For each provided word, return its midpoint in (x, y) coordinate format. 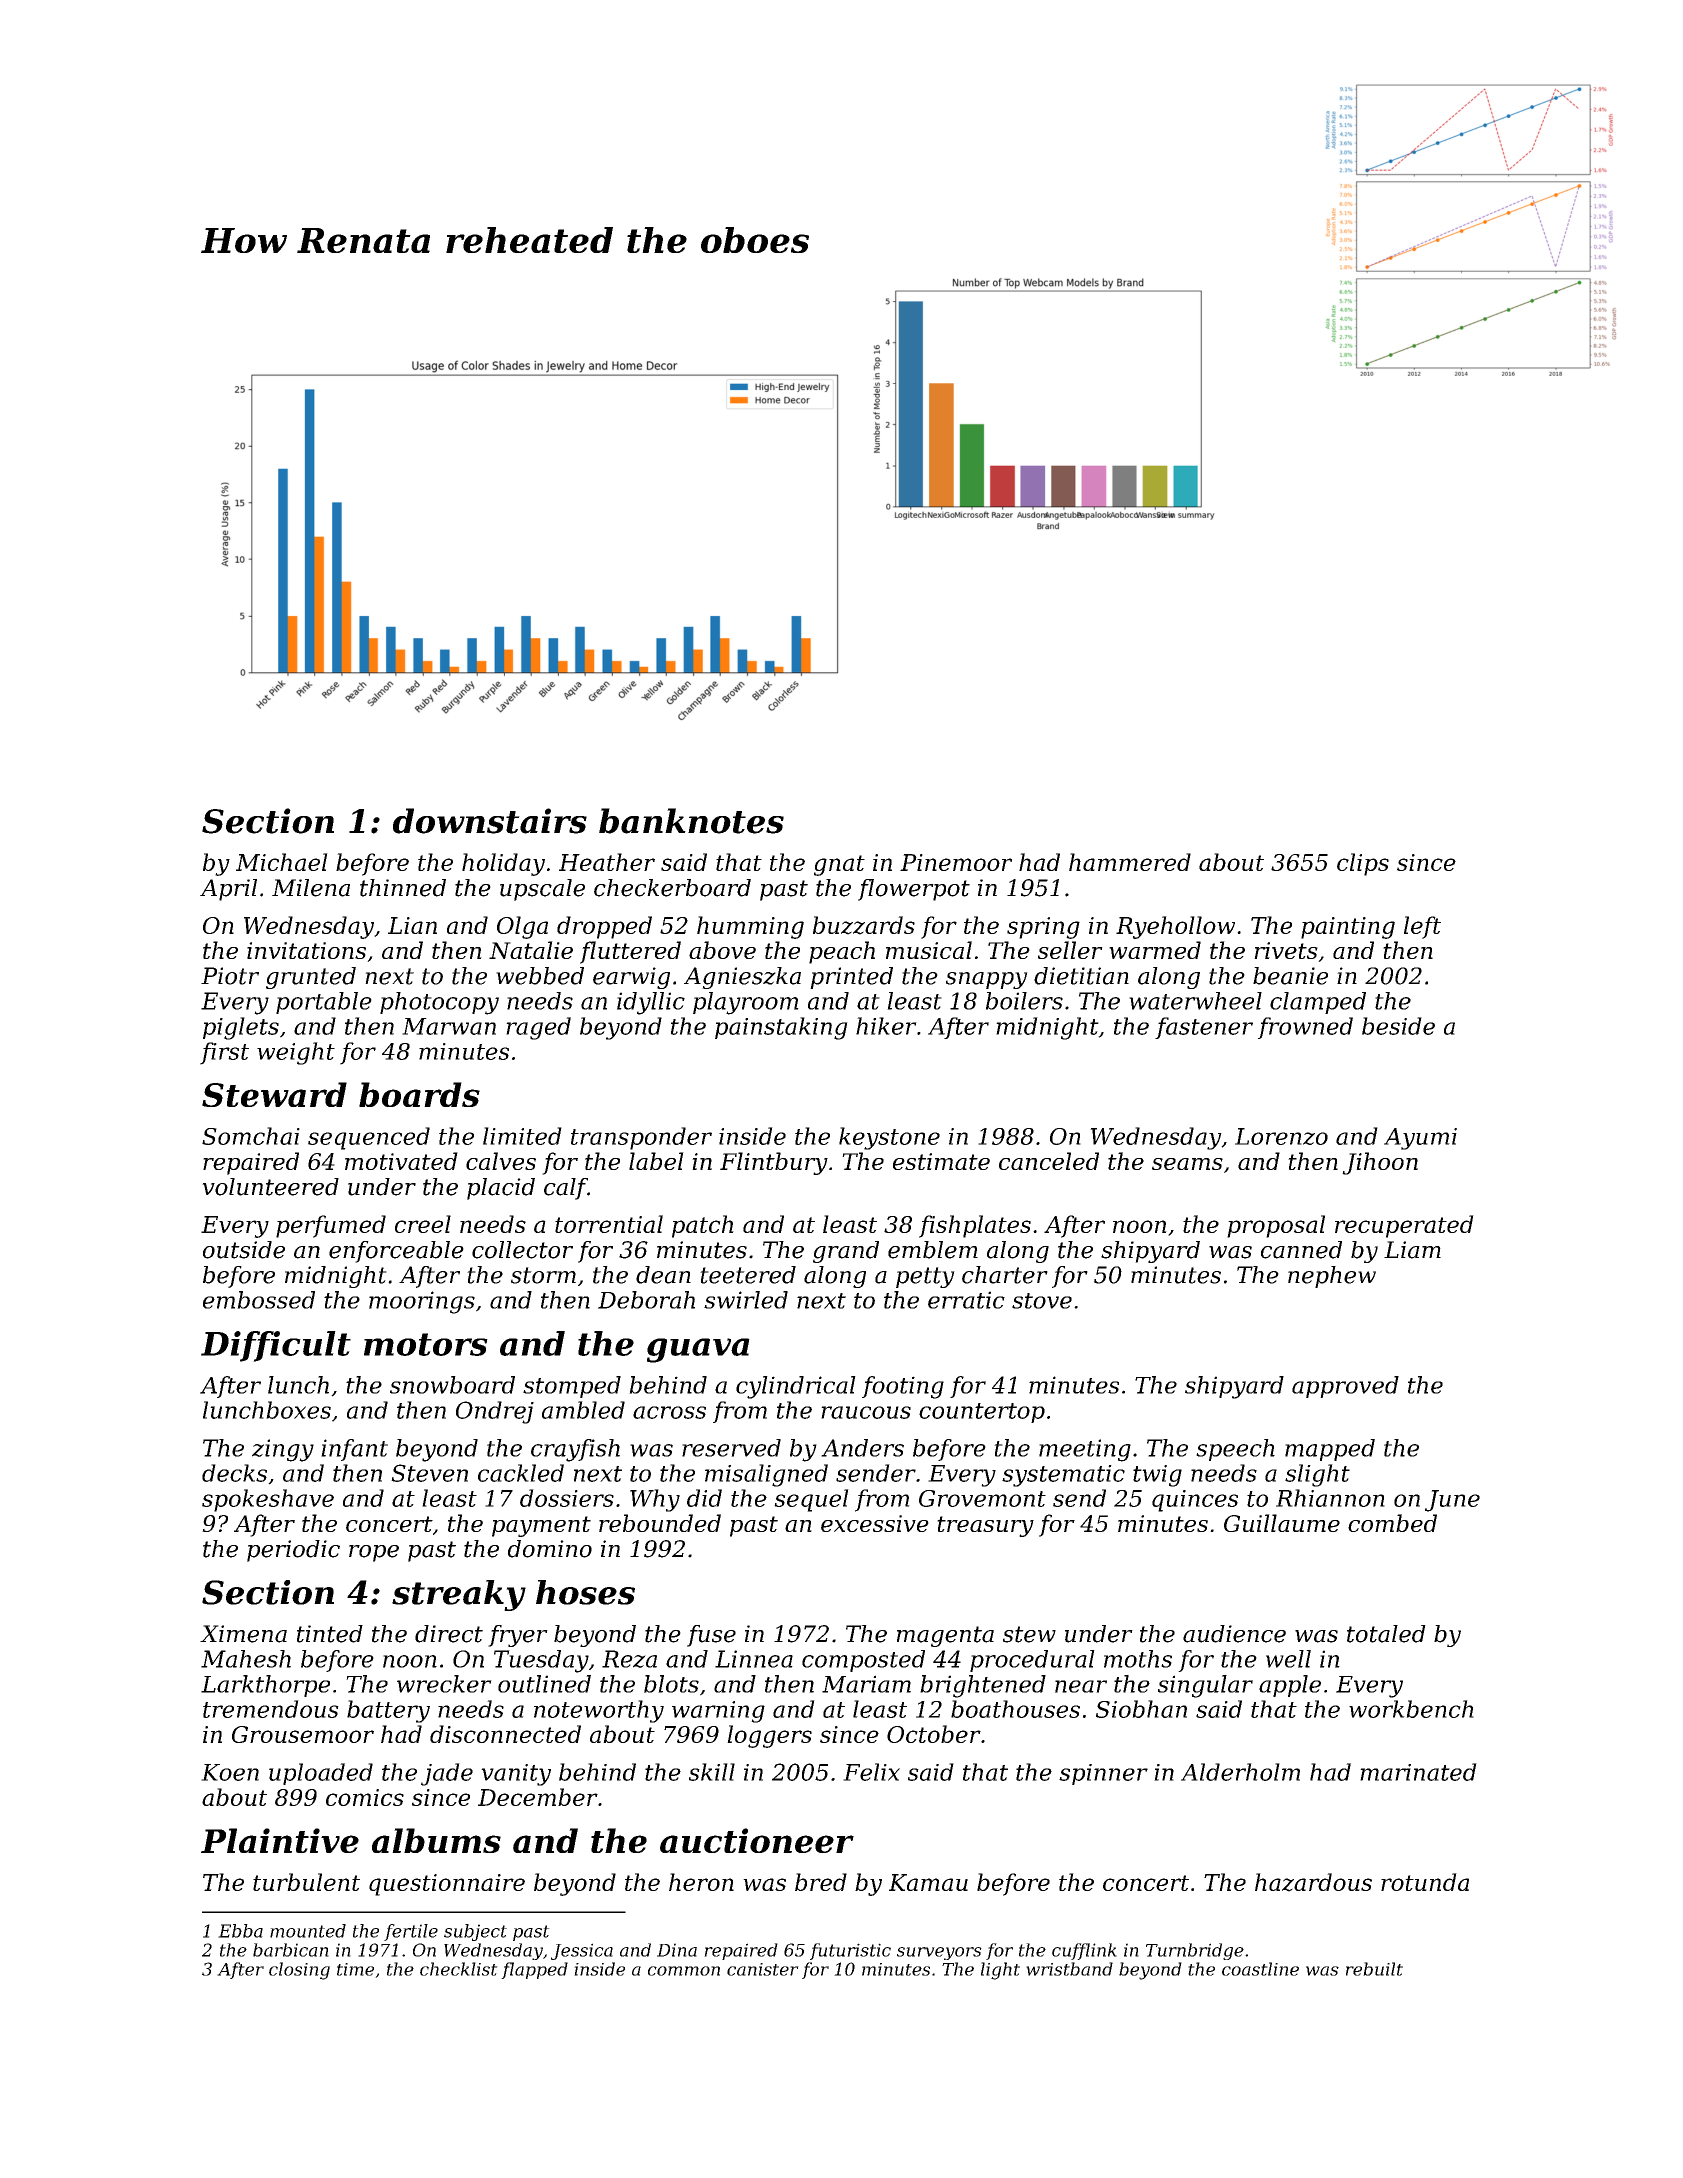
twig (1157, 1476)
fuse (711, 1636)
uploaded (321, 1774)
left (1422, 927)
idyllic (651, 1003)
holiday (503, 864)
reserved (731, 1448)
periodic (293, 1551)
